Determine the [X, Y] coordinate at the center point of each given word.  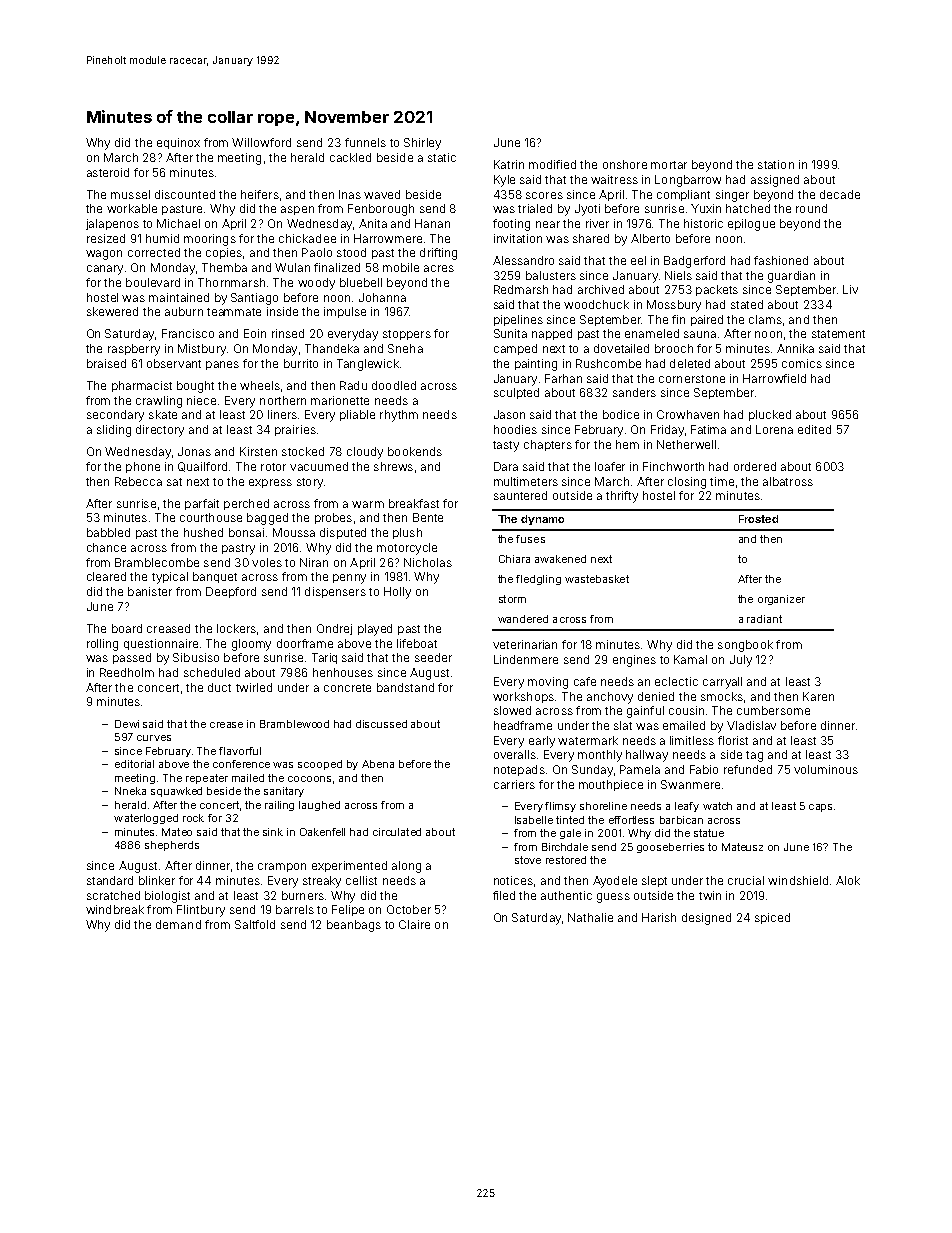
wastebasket [597, 579]
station [776, 164]
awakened [560, 559]
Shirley [422, 144]
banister [150, 591]
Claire [414, 924]
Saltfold [255, 924]
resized [106, 238]
